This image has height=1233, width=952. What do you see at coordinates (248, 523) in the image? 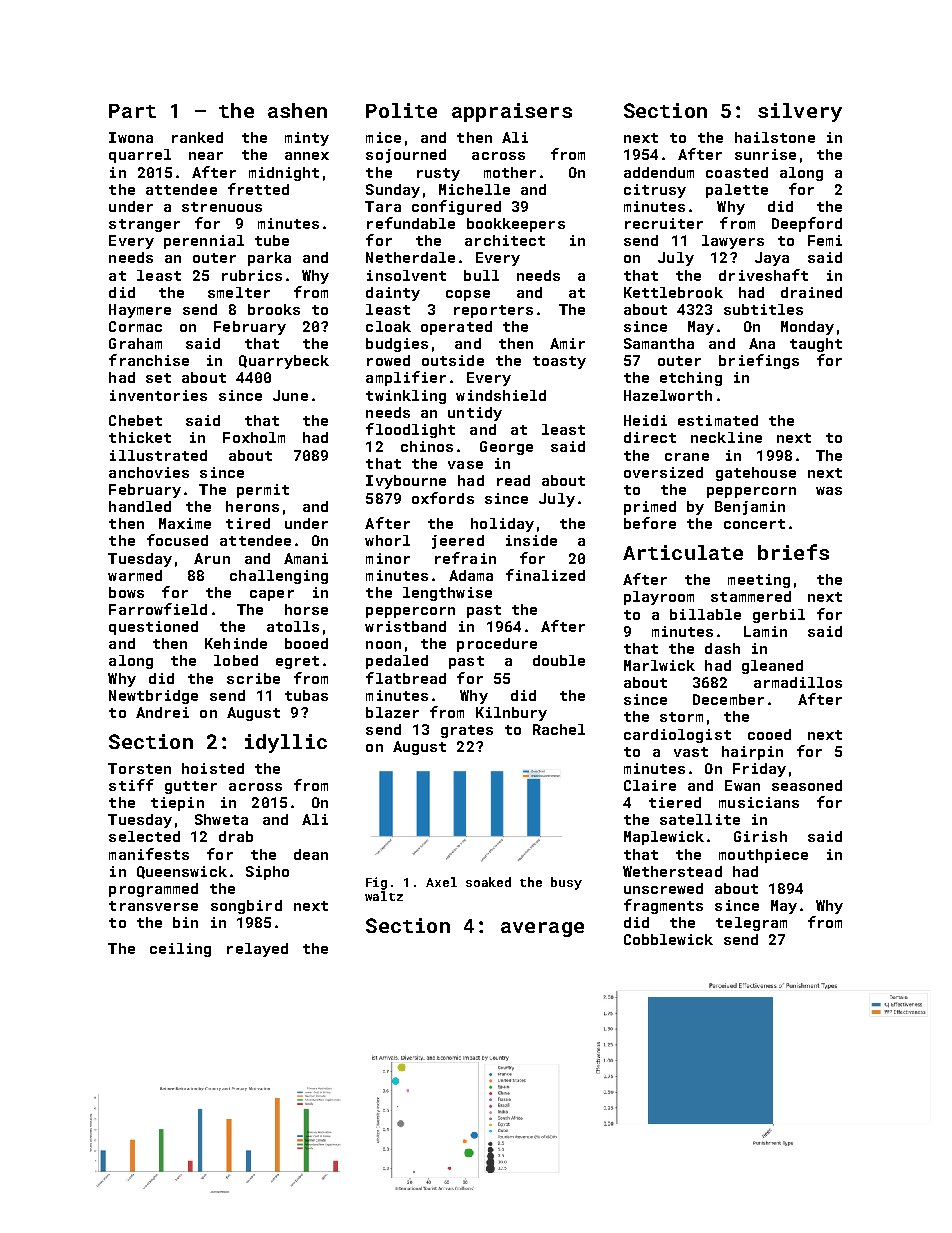
I see `tired` at bounding box center [248, 523].
